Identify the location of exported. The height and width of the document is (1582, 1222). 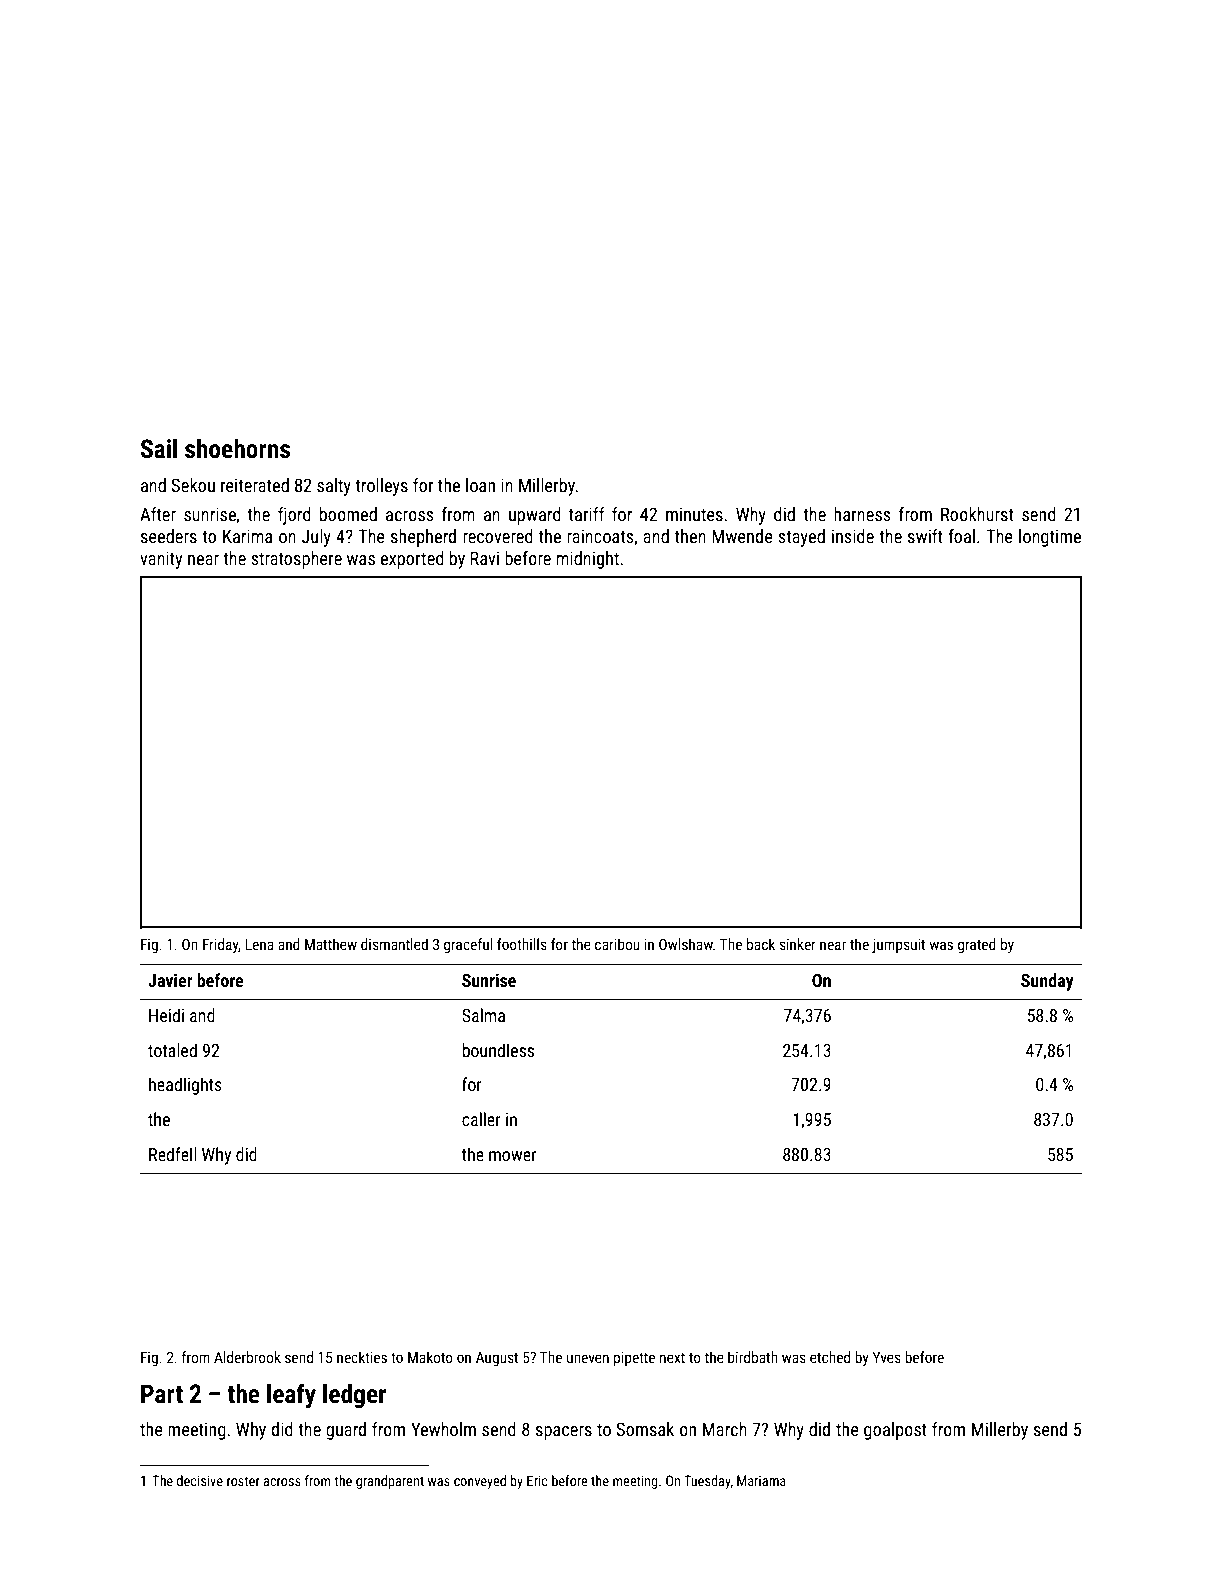
(412, 560).
